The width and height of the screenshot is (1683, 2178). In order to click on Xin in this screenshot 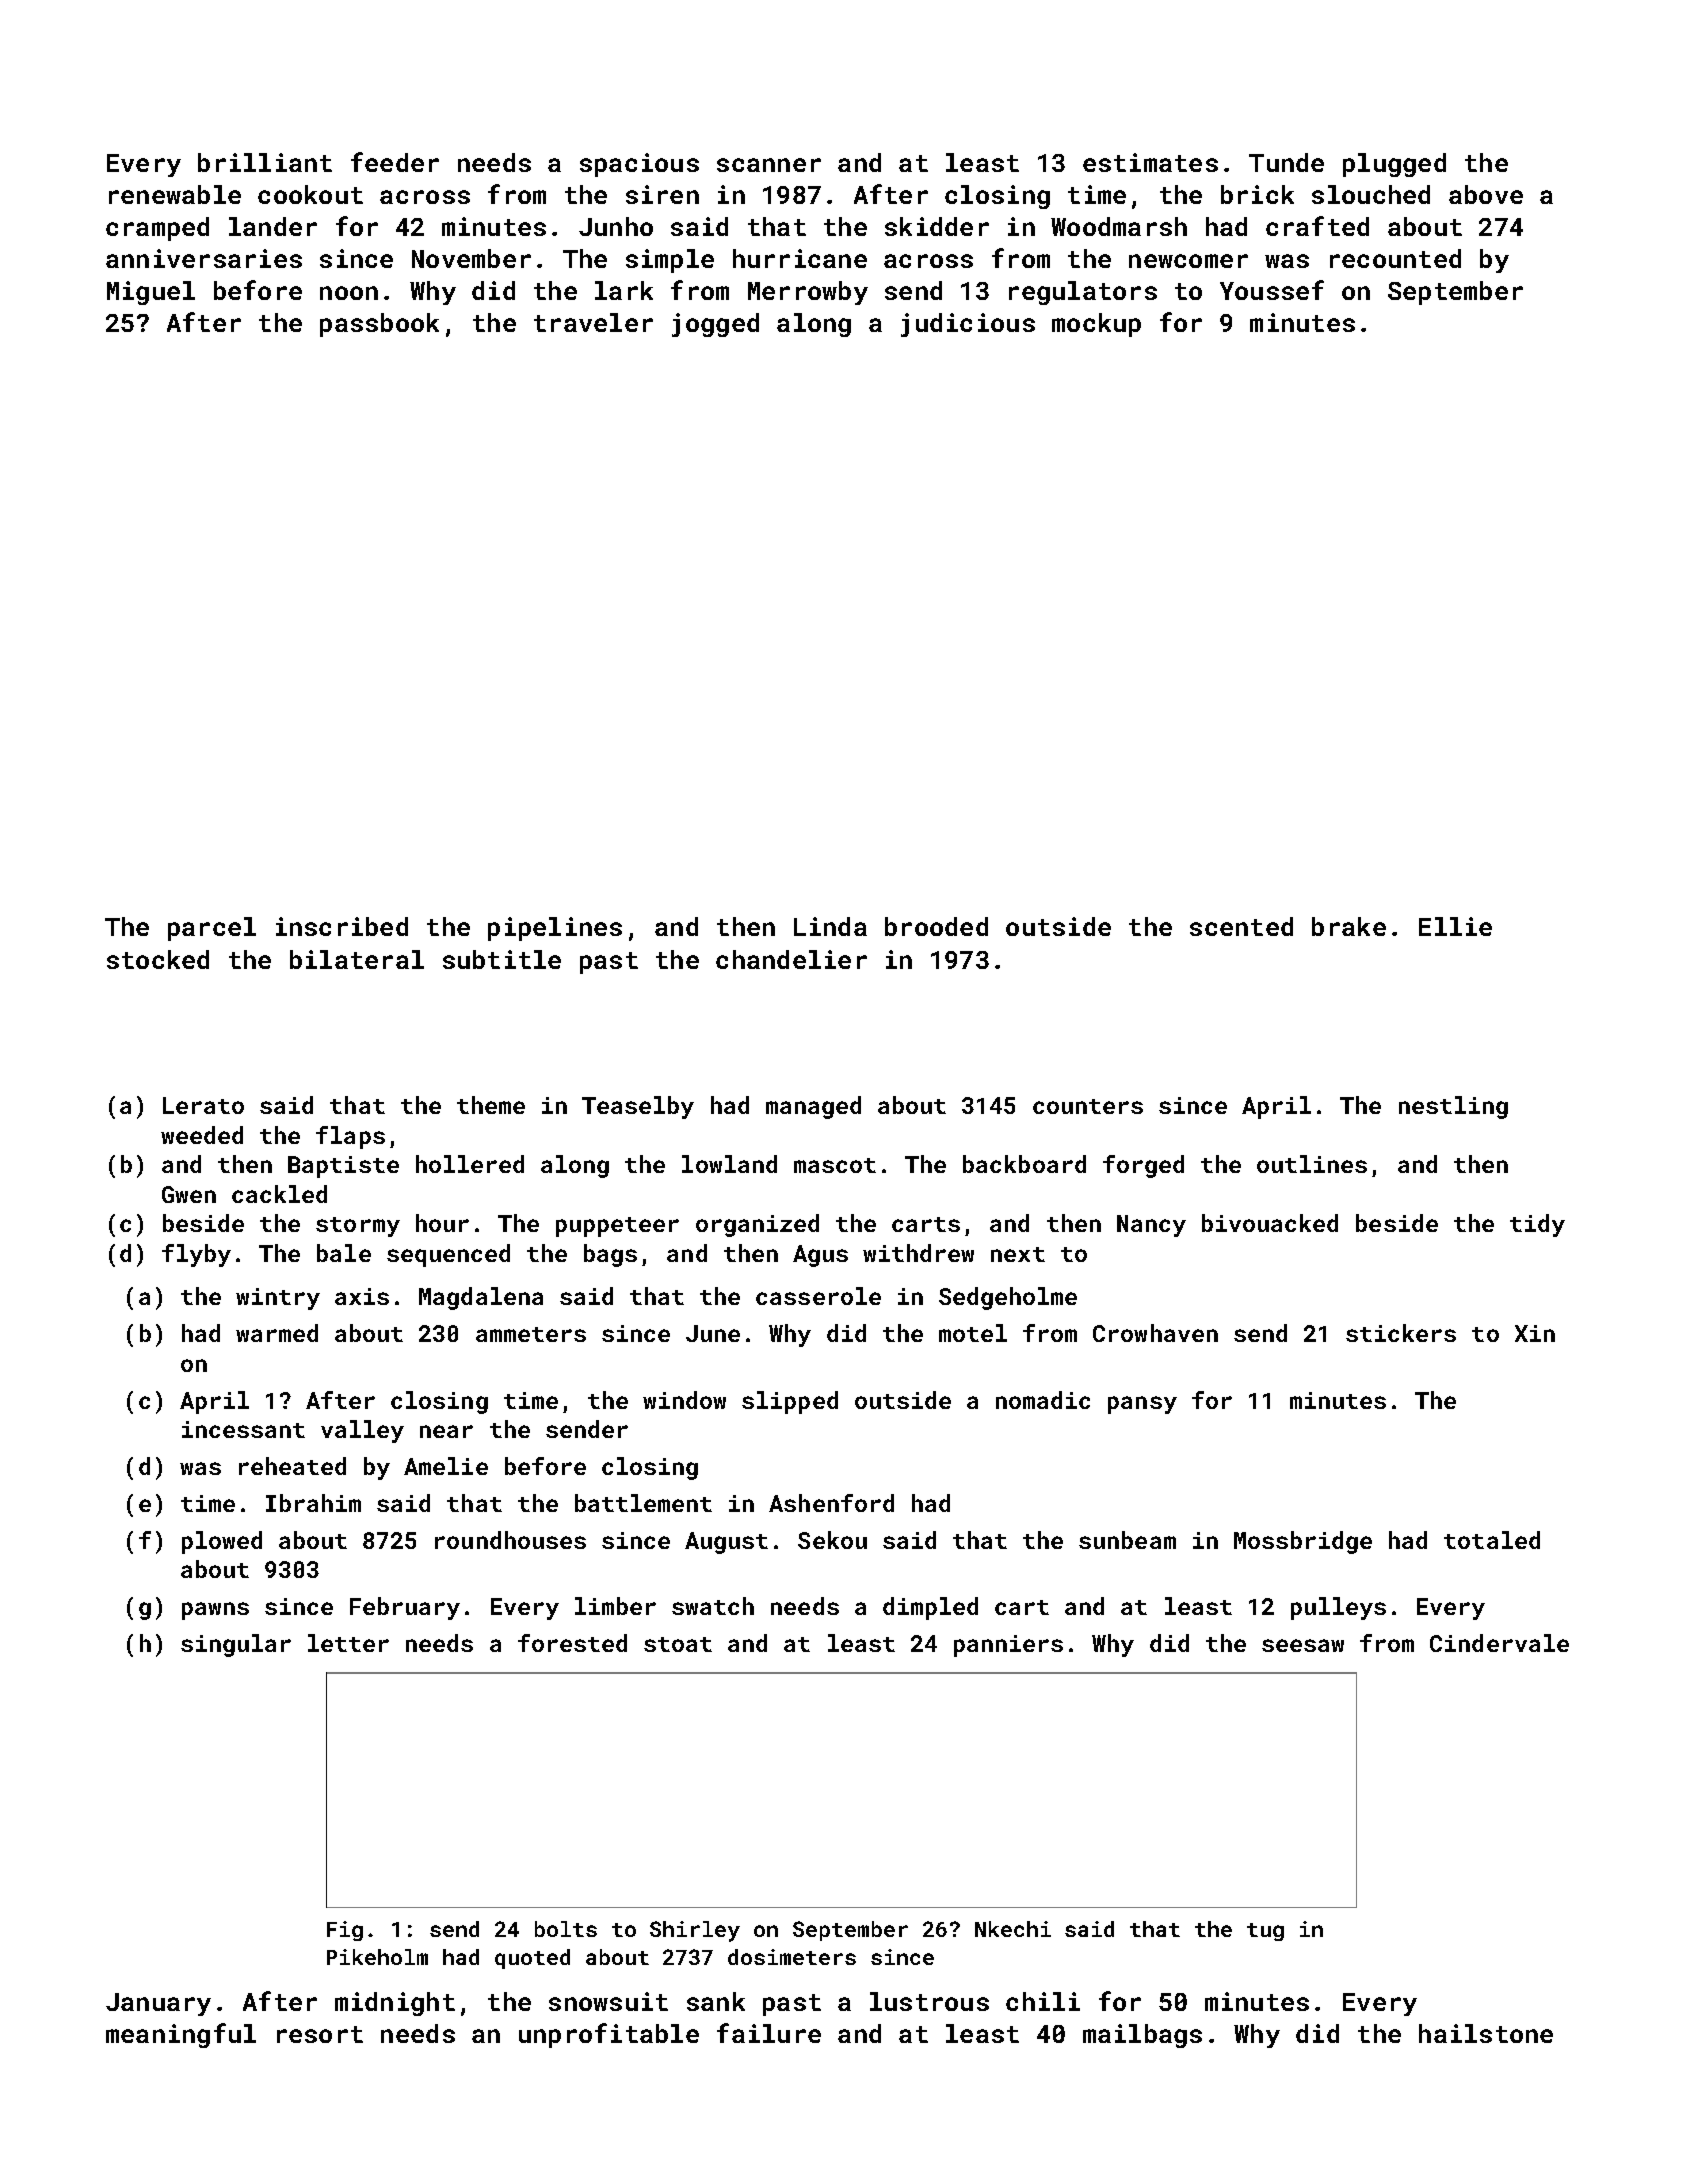, I will do `click(1535, 1333)`.
